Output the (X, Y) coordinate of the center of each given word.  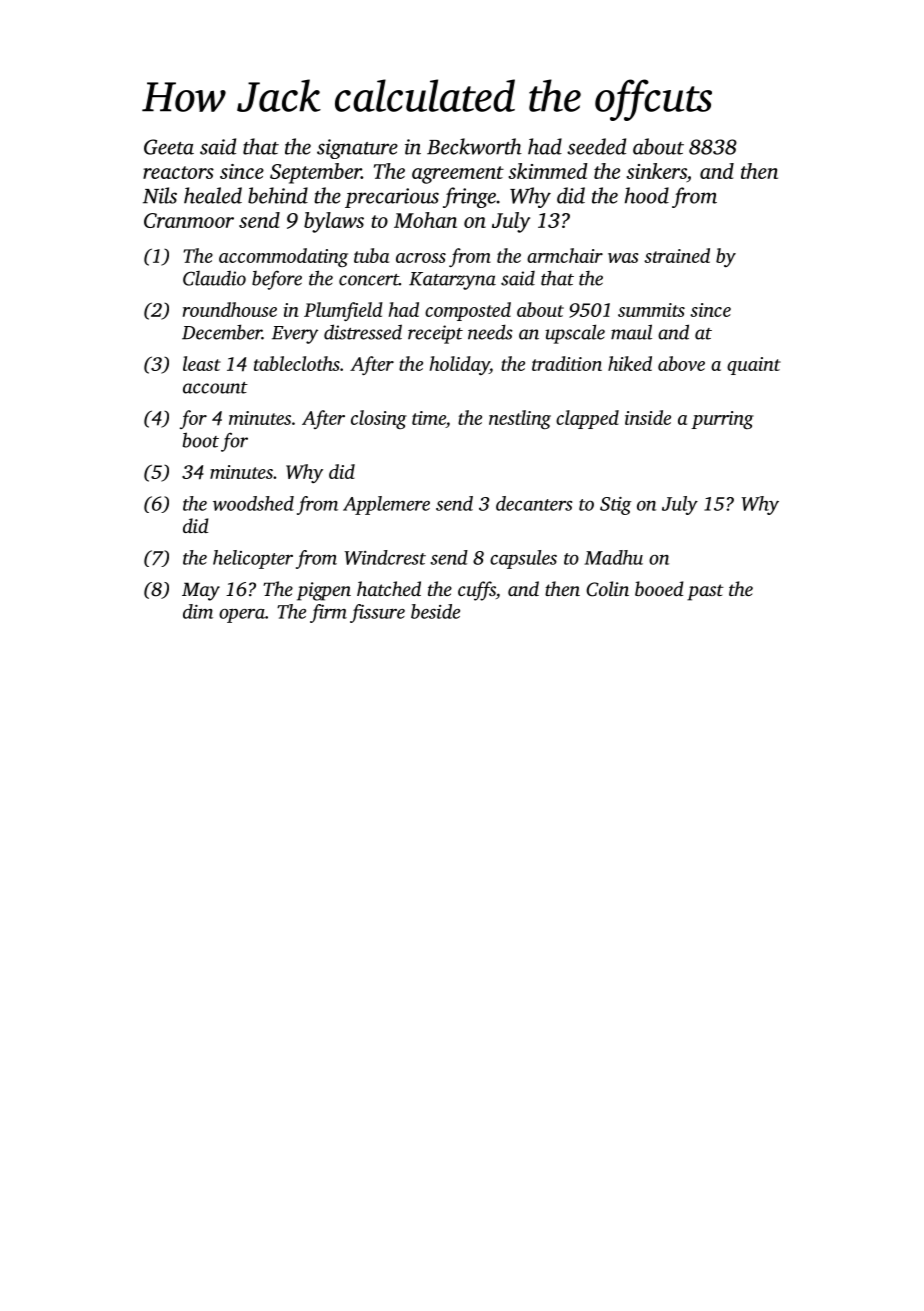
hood (647, 195)
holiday (460, 365)
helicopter (253, 559)
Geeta (169, 147)
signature (357, 149)
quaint (754, 366)
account (215, 388)
